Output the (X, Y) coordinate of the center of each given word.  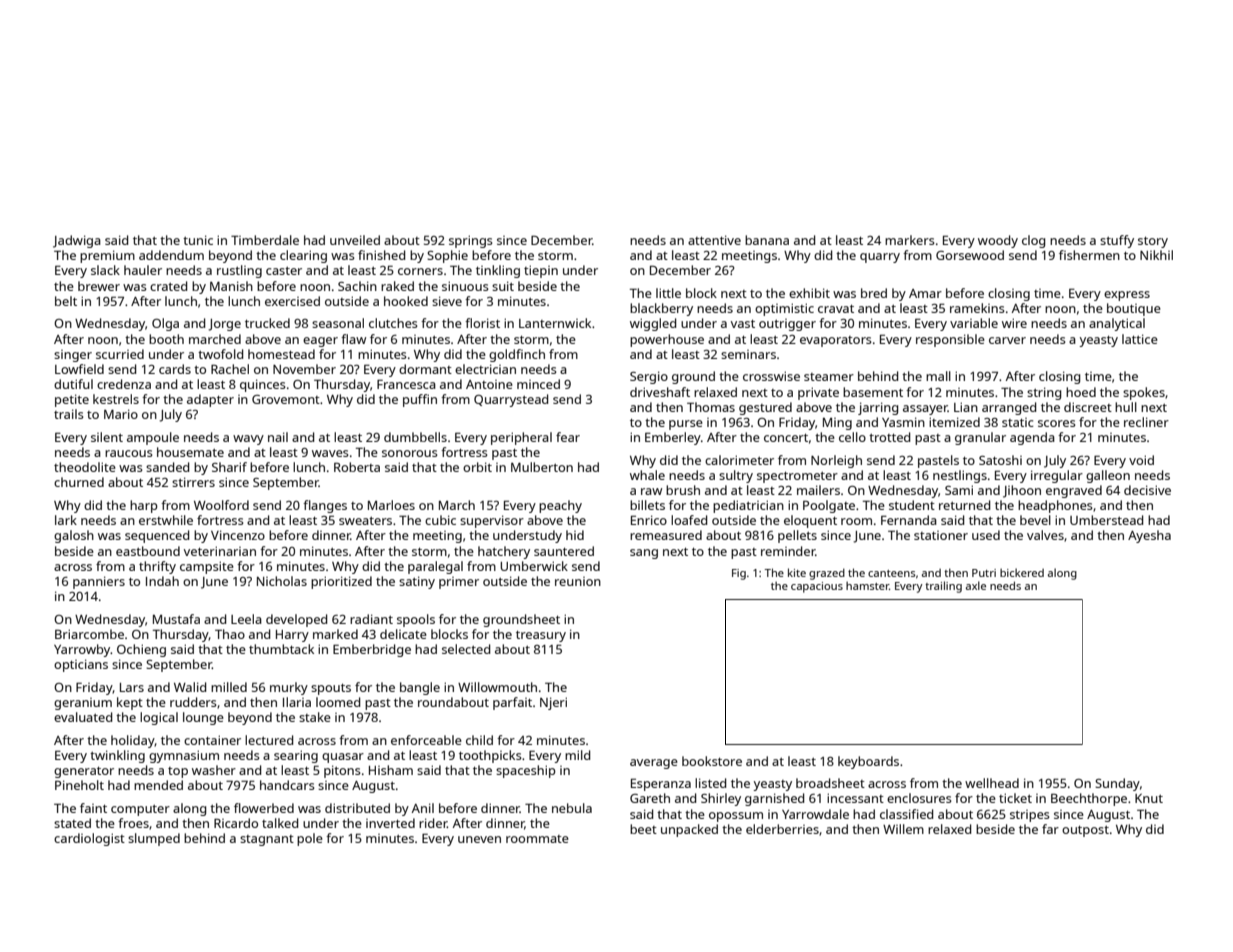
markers (910, 240)
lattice (1140, 339)
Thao (230, 634)
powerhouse (667, 340)
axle (976, 585)
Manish (231, 286)
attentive (714, 240)
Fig (739, 574)
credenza (124, 384)
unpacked (689, 830)
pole (310, 839)
